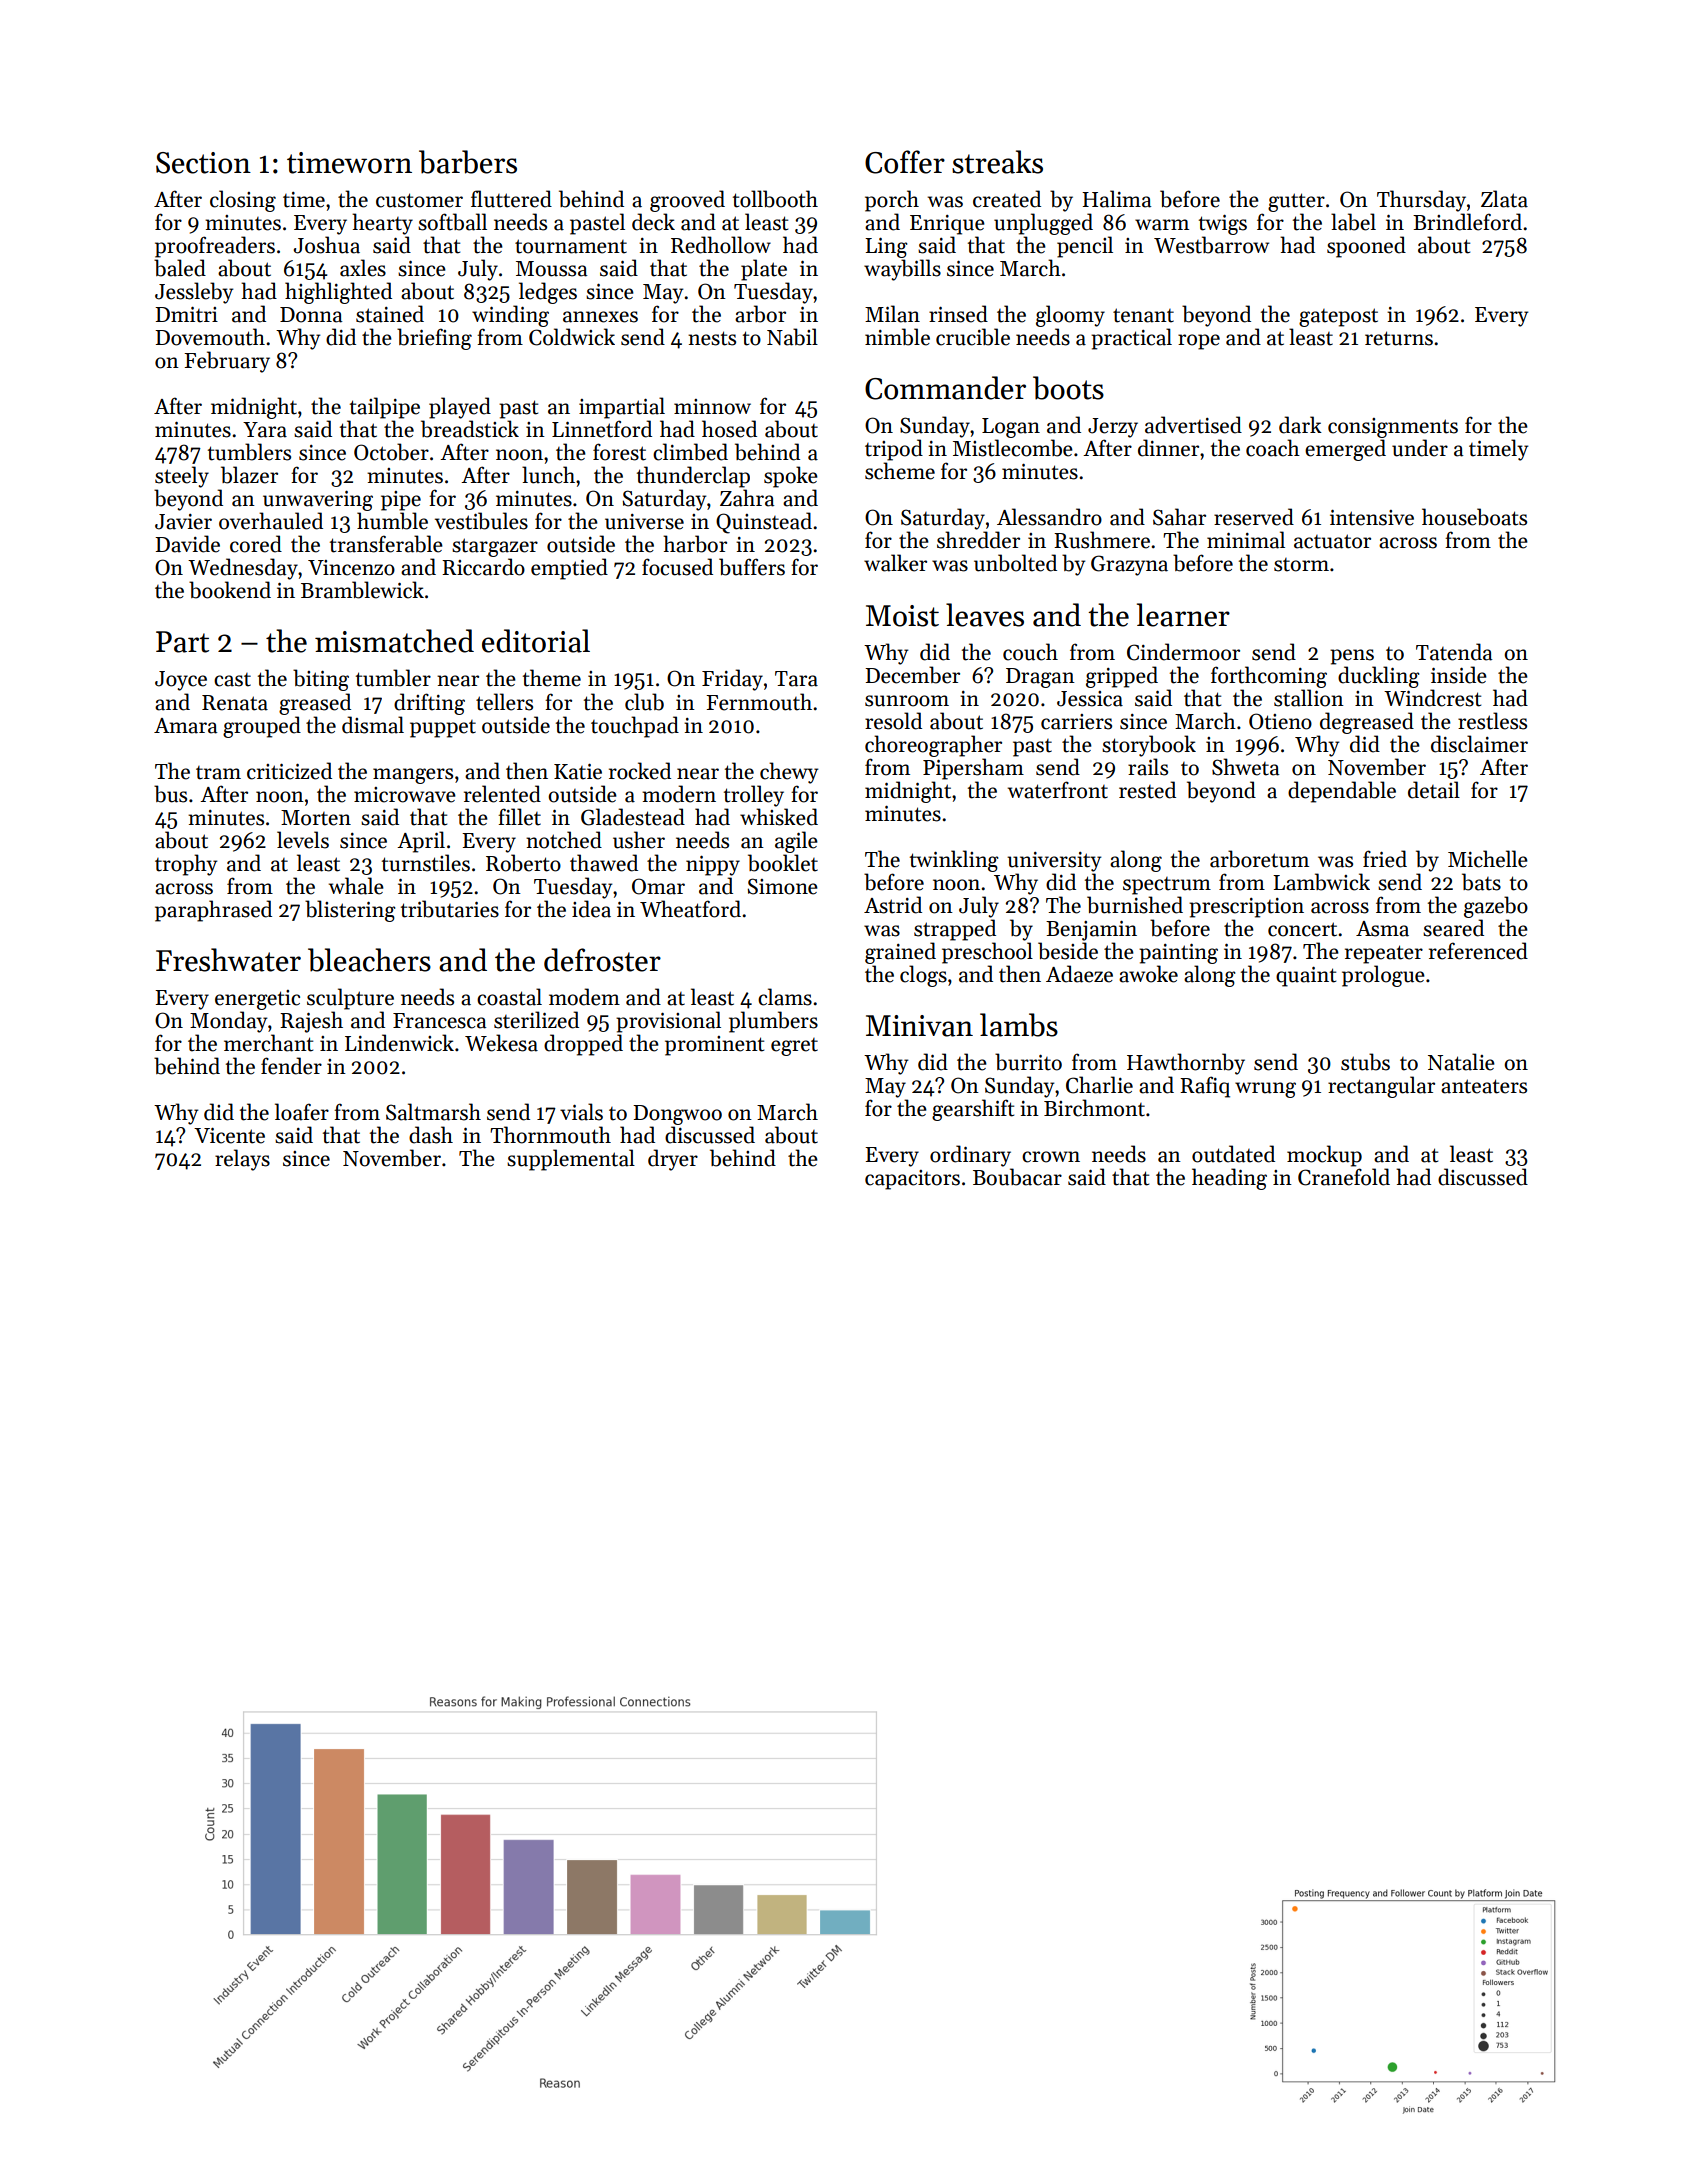 The height and width of the image is (2178, 1683). Describe the element at coordinates (1399, 338) in the image. I see `returns` at that location.
